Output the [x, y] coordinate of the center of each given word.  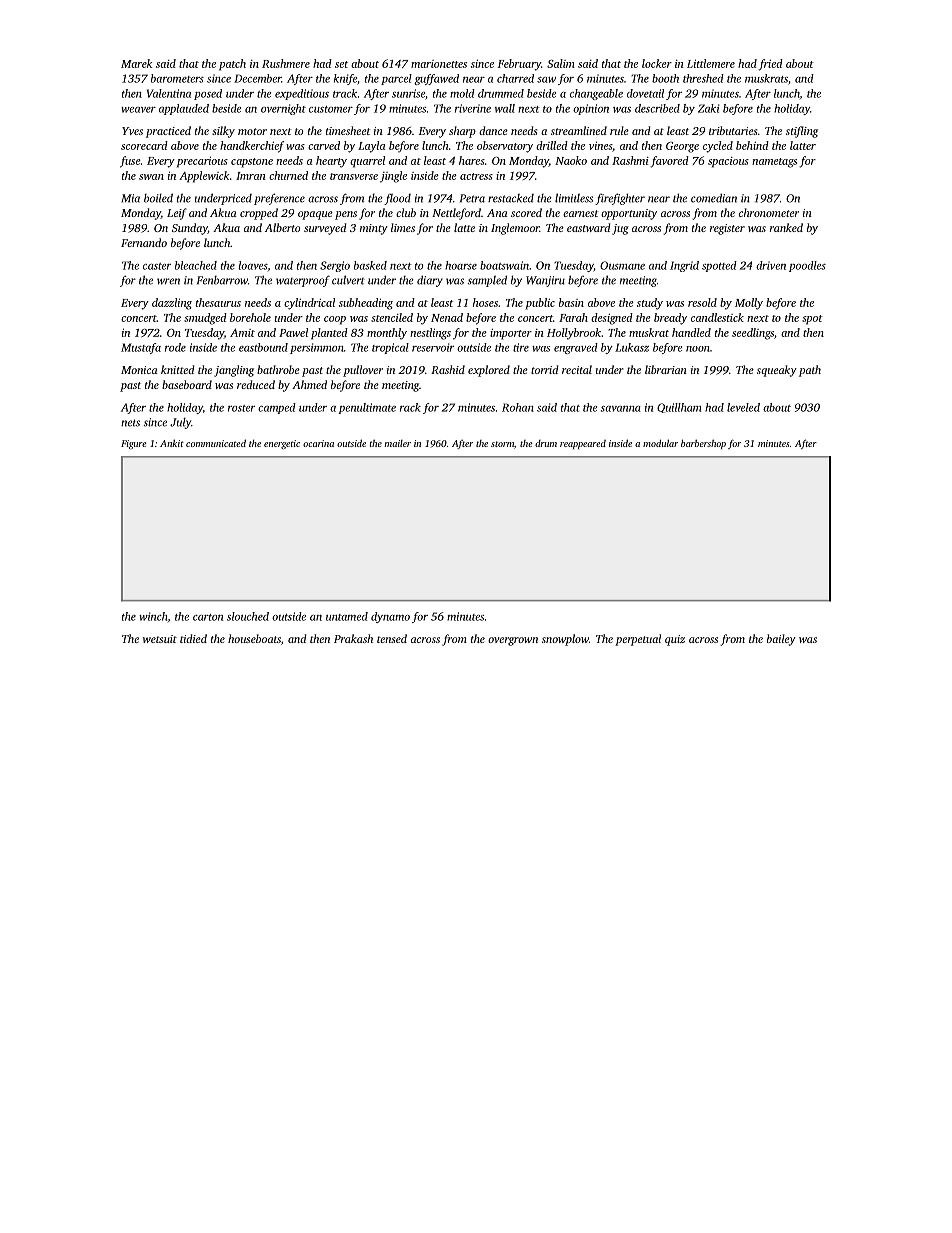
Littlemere [711, 63]
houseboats [254, 638]
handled [691, 332]
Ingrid [684, 266]
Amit [242, 332]
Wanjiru [545, 281]
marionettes [439, 64]
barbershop [703, 444]
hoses [485, 302]
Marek [136, 63]
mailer [398, 443]
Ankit [172, 443]
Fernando [144, 242]
